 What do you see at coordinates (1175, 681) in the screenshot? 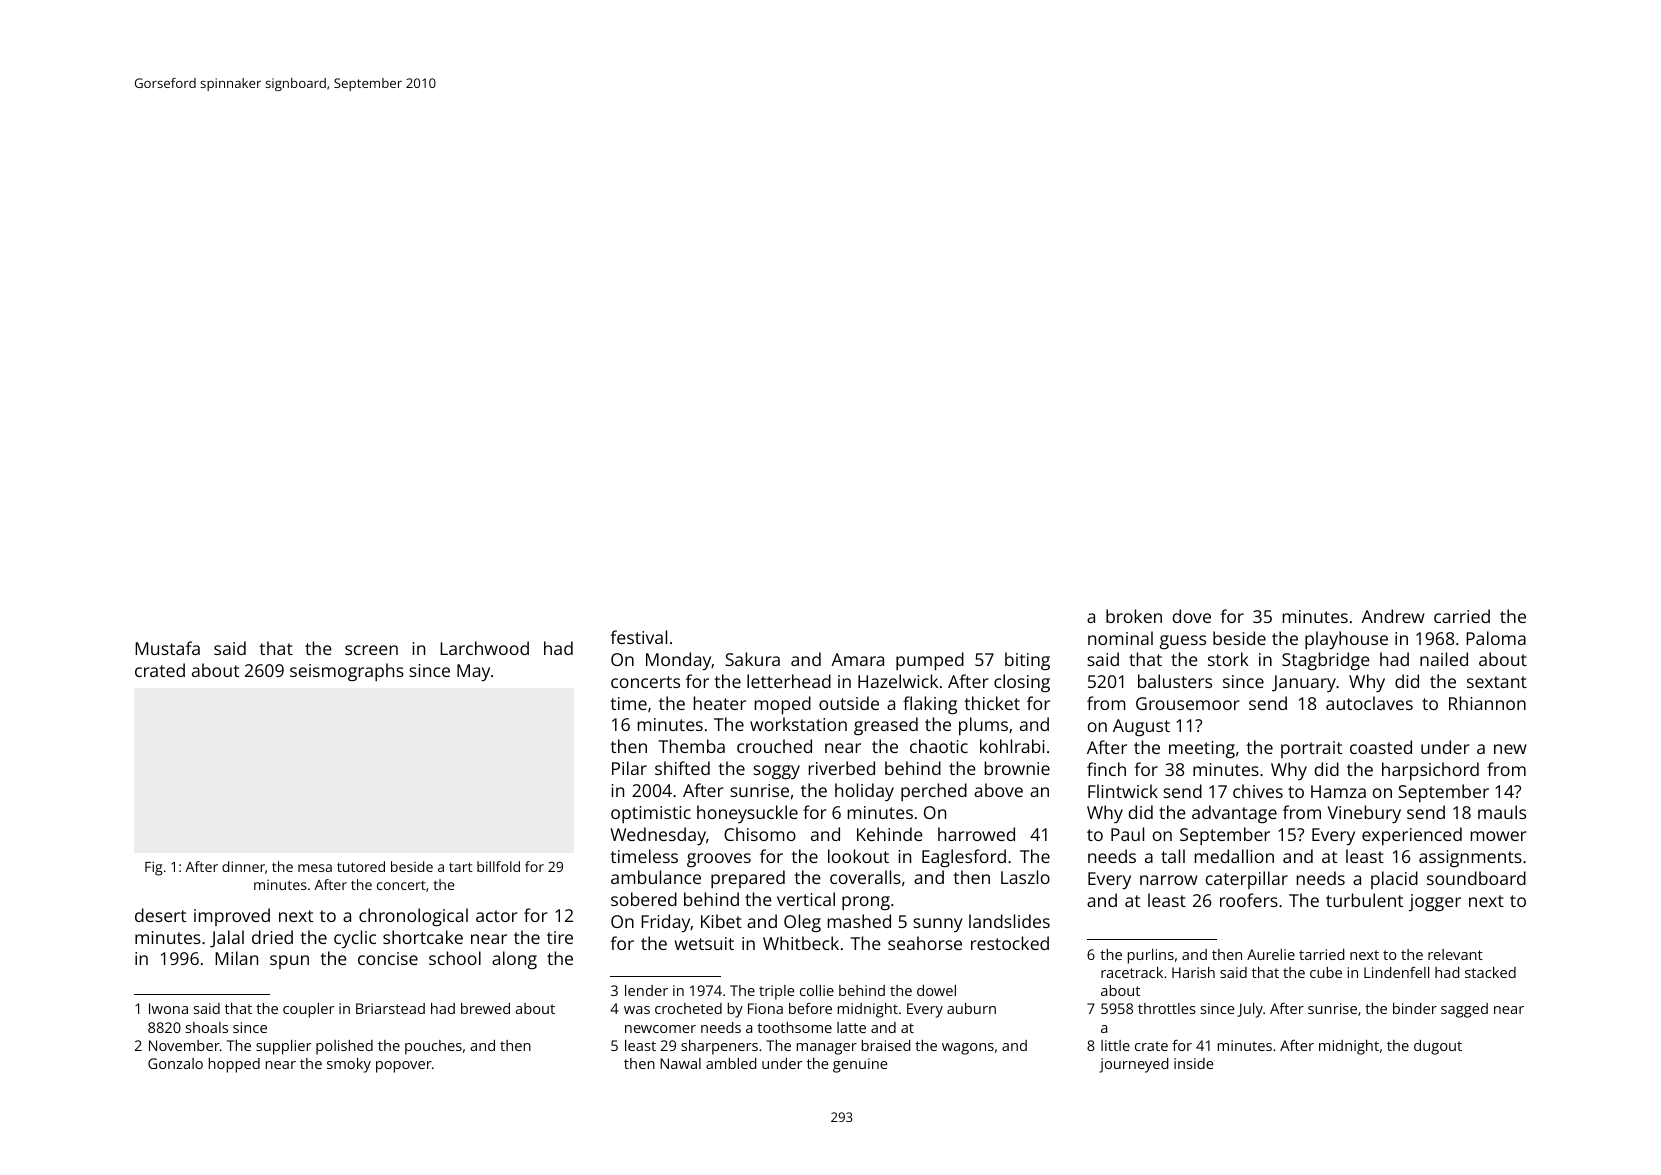
I see `balusters` at bounding box center [1175, 681].
